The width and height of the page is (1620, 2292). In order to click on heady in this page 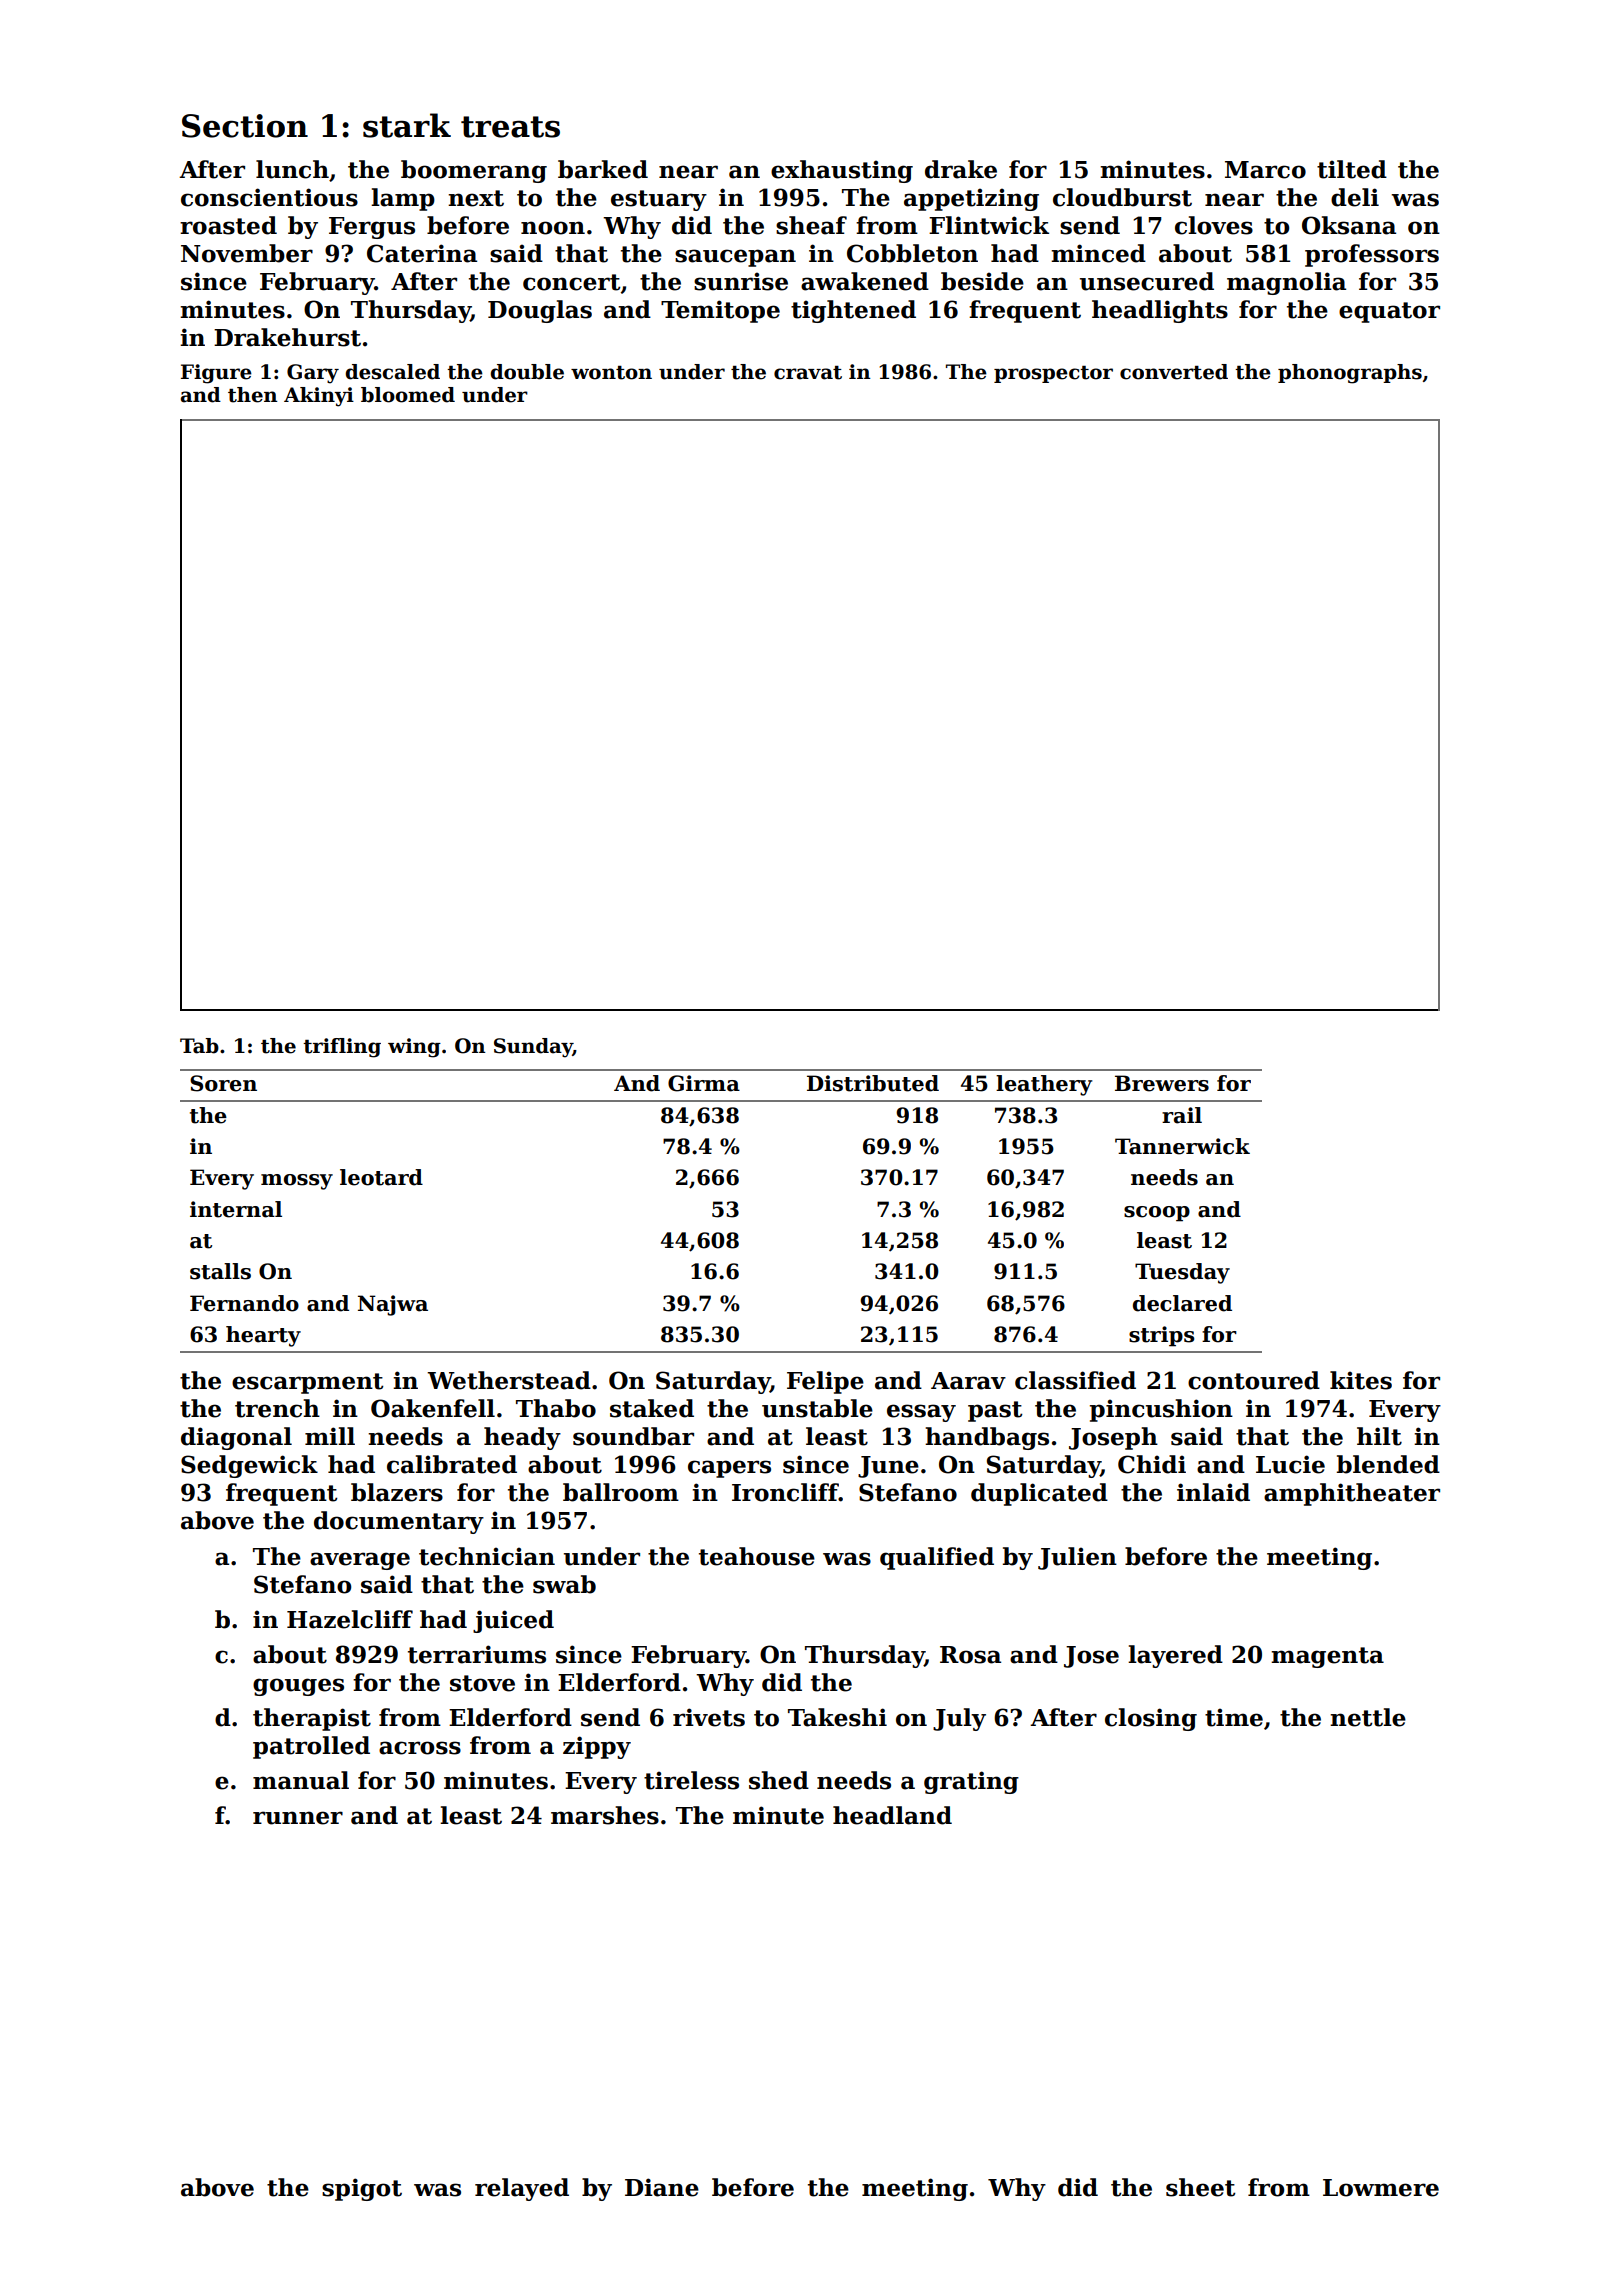, I will do `click(522, 1438)`.
